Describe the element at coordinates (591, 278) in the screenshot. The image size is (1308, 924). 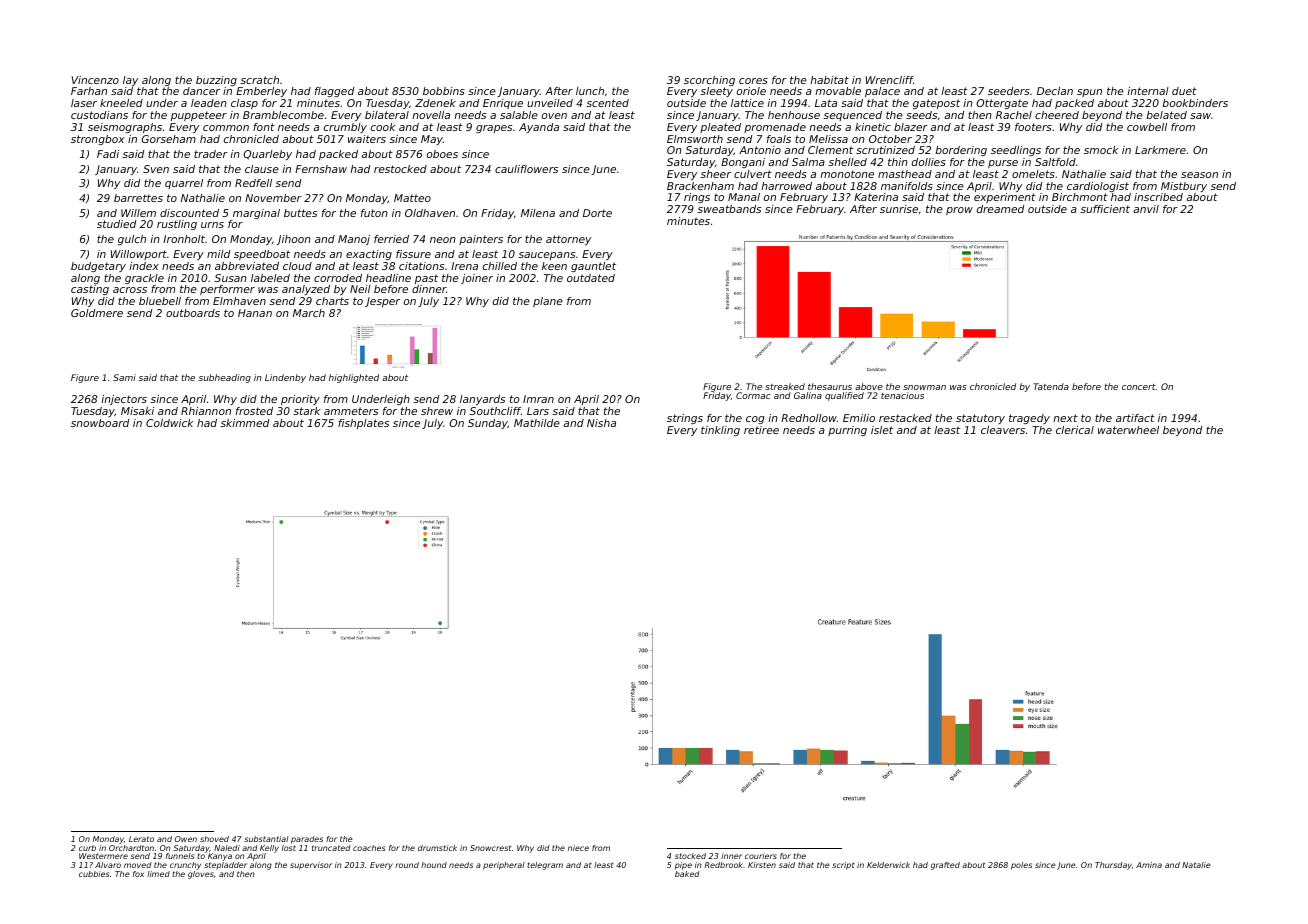
I see `outdated` at that location.
